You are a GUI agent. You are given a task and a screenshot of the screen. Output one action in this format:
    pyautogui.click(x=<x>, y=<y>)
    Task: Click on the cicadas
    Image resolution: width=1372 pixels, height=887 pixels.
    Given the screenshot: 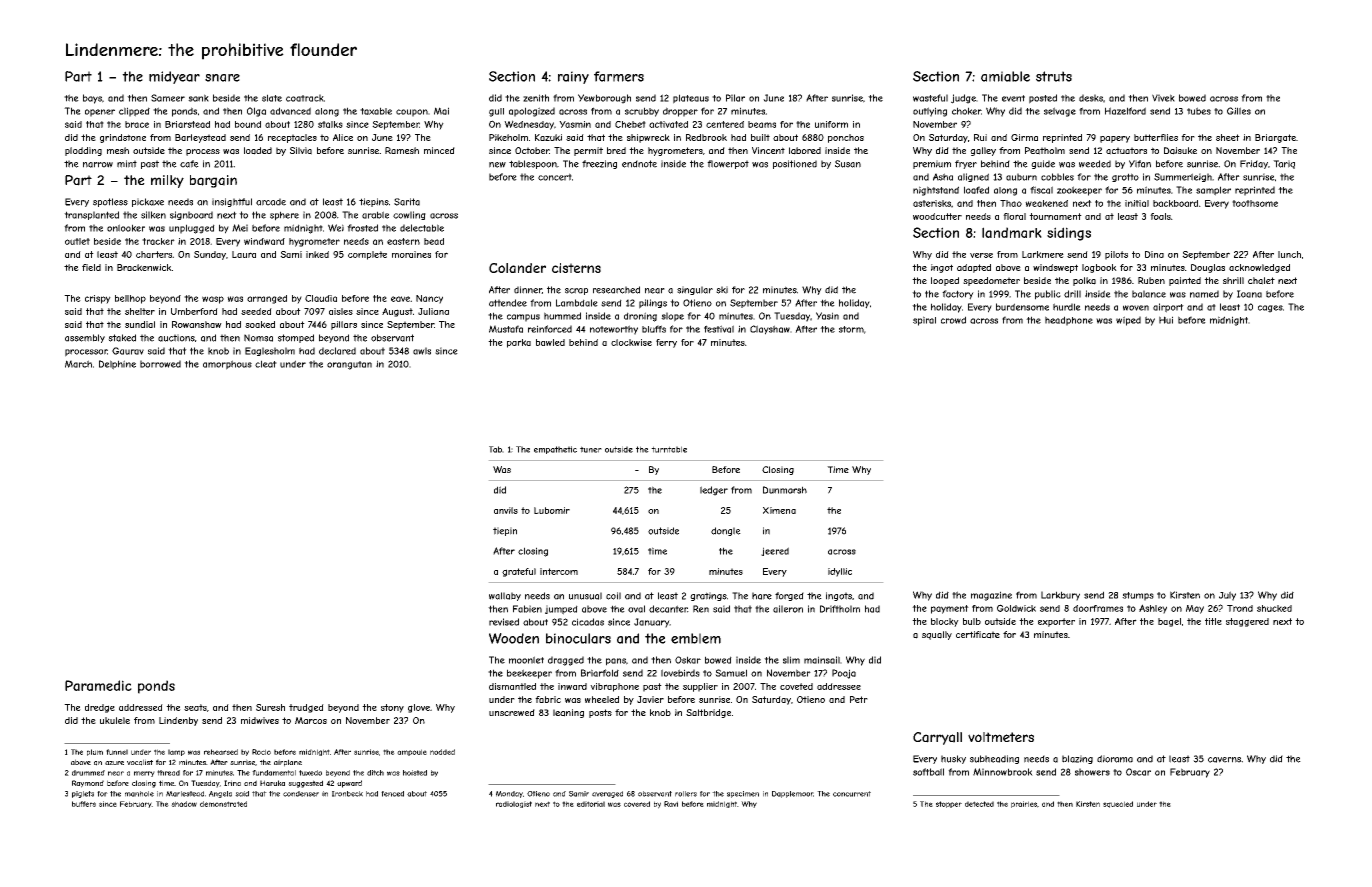 What is the action you would take?
    pyautogui.click(x=588, y=622)
